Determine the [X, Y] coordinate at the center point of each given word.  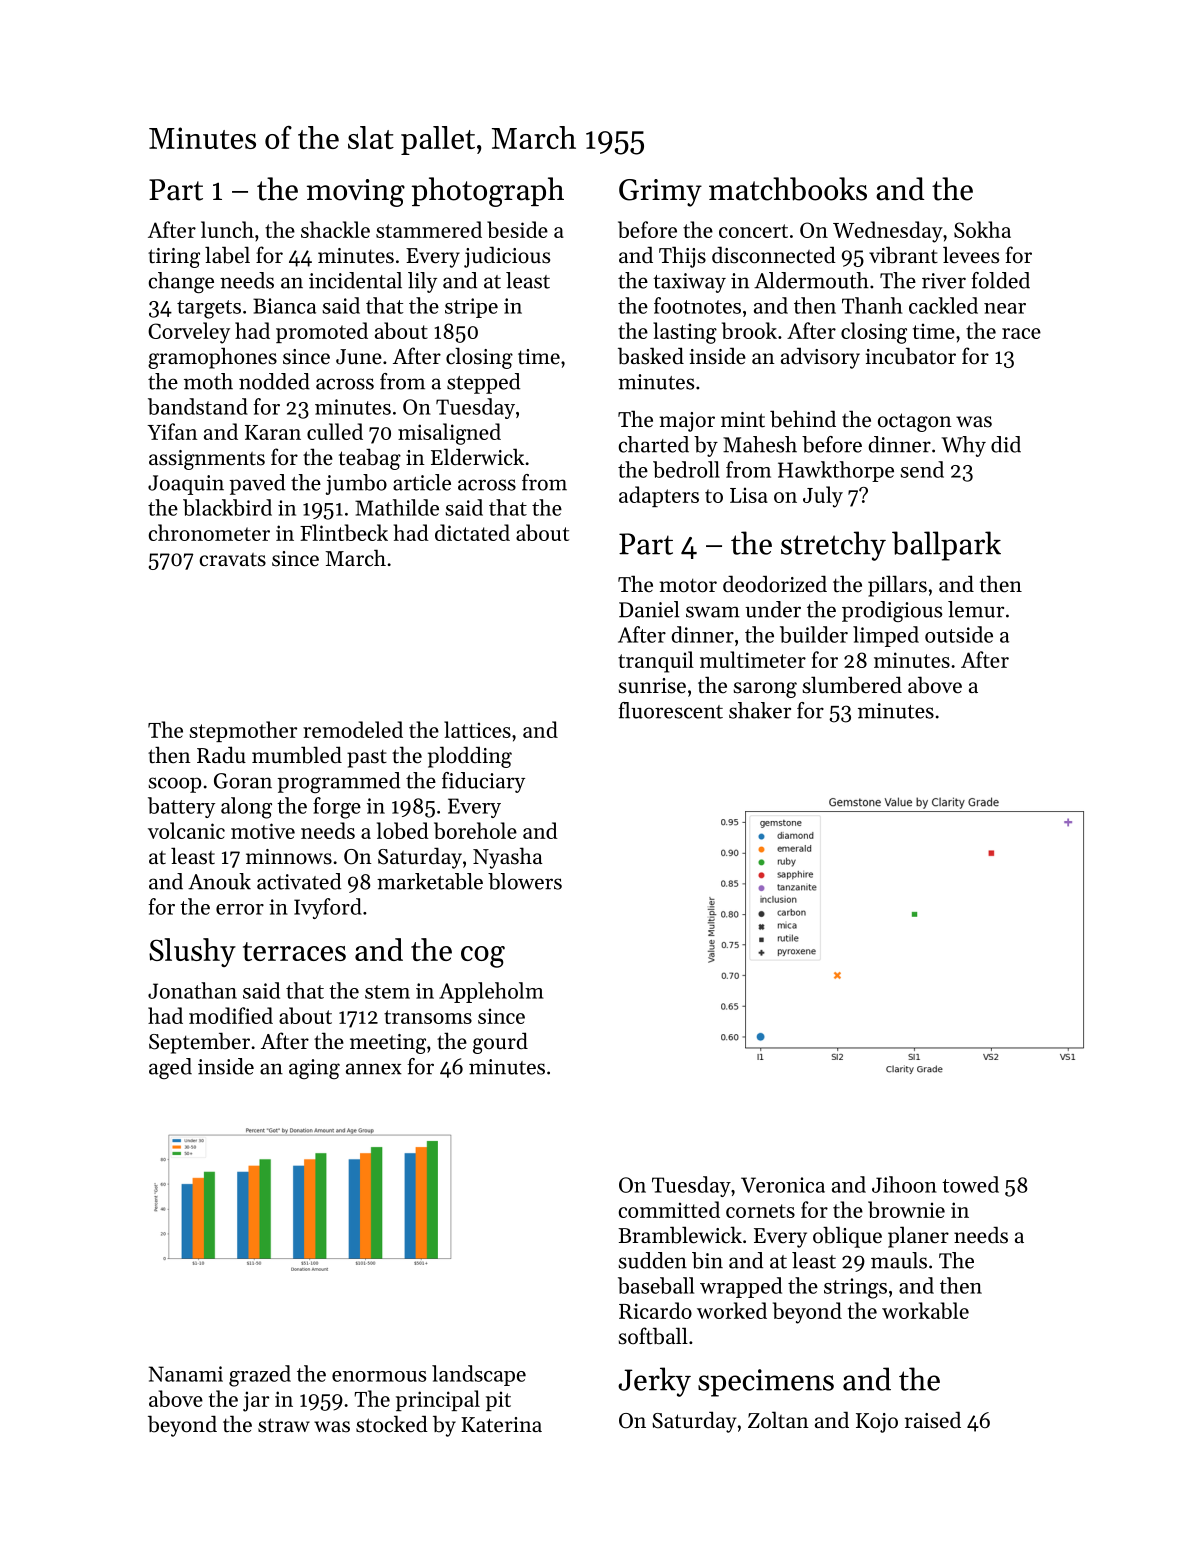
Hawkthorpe [836, 471]
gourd [500, 1043]
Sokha [982, 229]
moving [356, 193]
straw [284, 1425]
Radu [221, 755]
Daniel [649, 609]
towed [970, 1184]
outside [959, 634]
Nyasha [508, 858]
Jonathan [192, 990]
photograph [488, 192]
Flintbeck [344, 532]
